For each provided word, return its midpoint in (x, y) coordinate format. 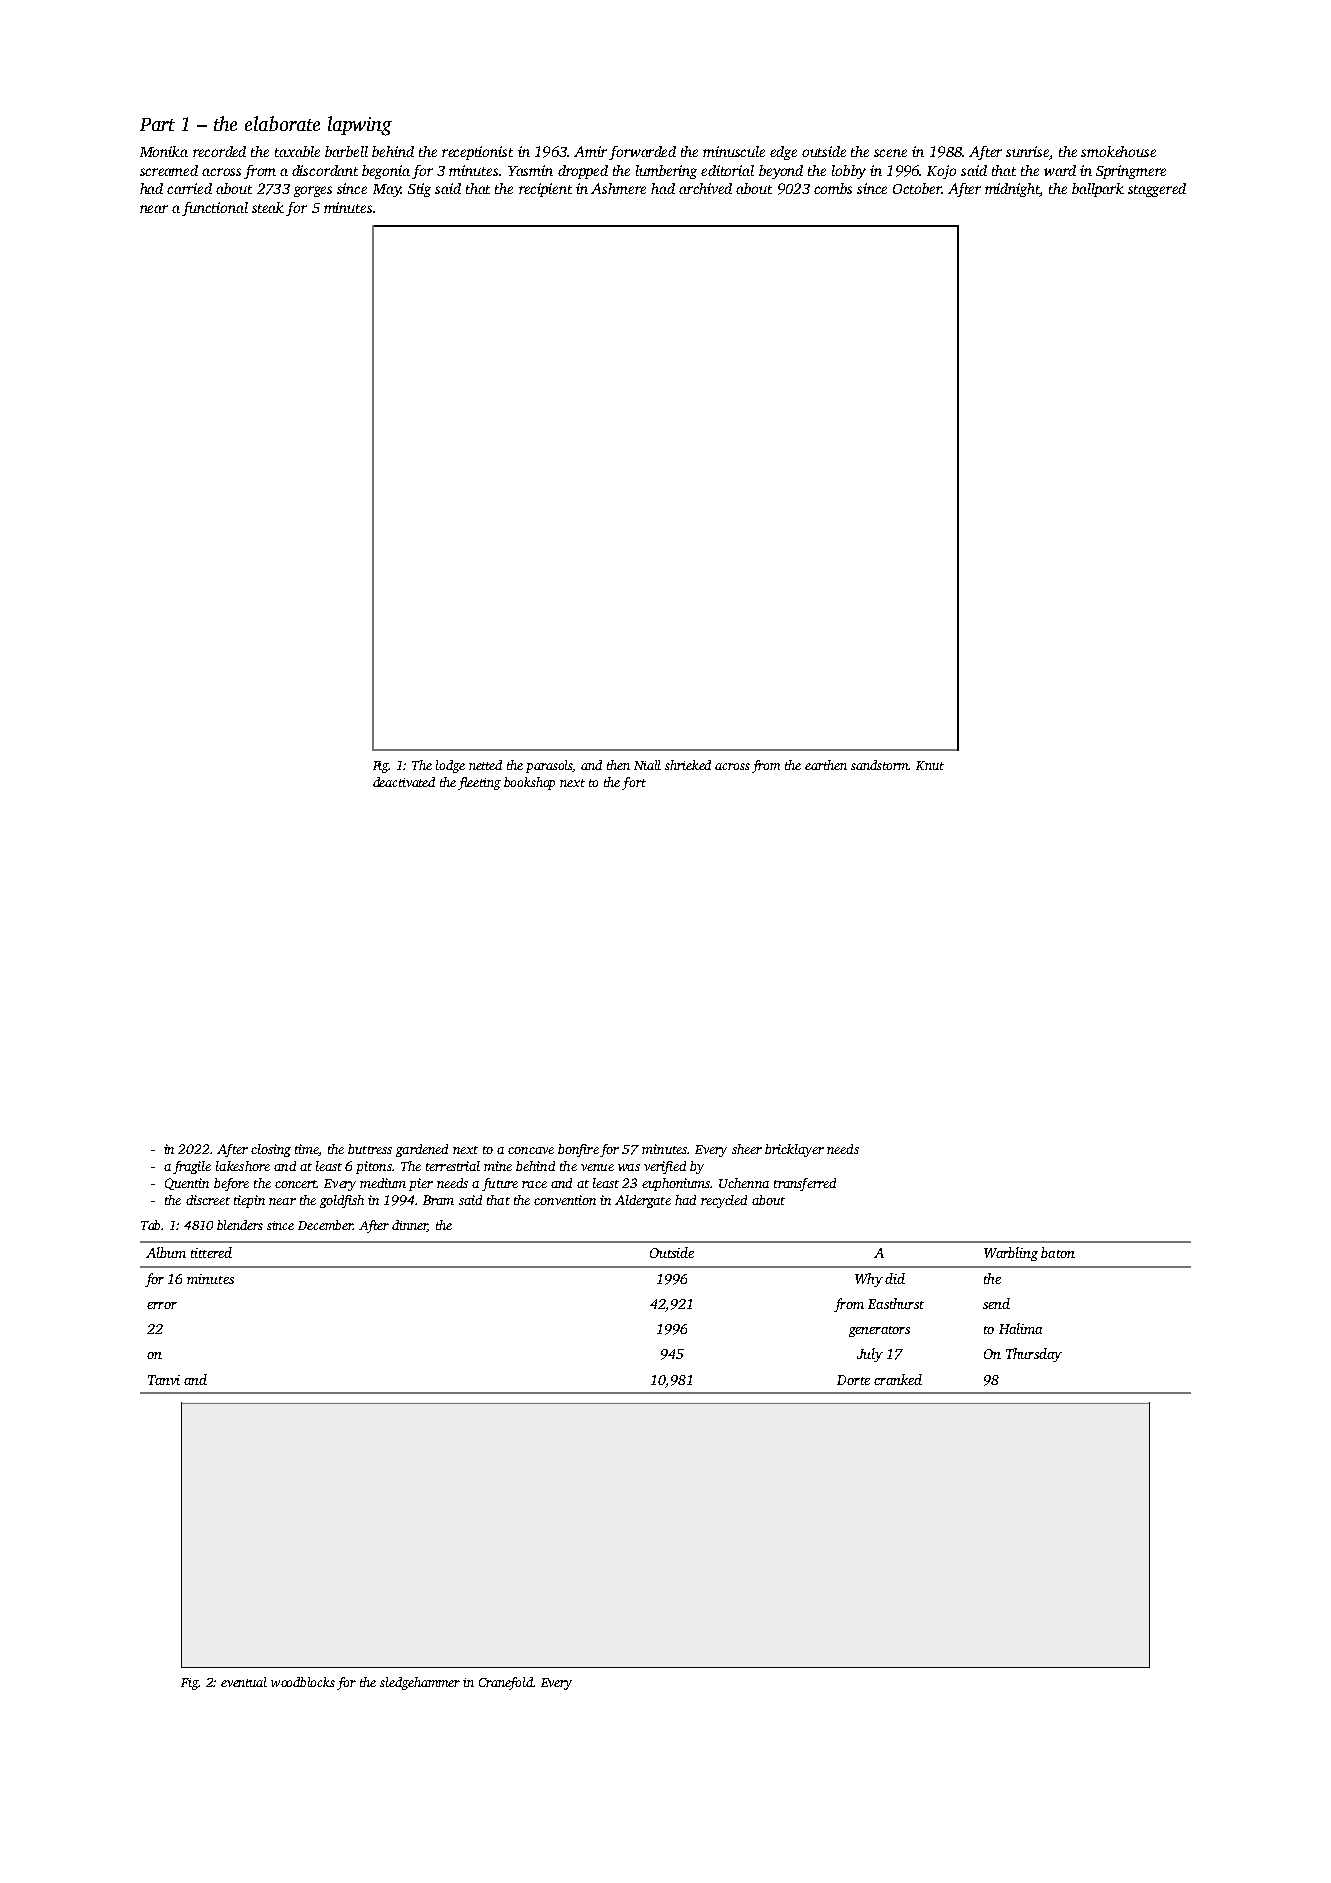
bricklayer (794, 1150)
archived (705, 188)
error (162, 1305)
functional (215, 209)
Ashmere (618, 188)
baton (1058, 1252)
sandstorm (879, 765)
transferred (805, 1184)
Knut (930, 765)
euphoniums (676, 1184)
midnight (1012, 190)
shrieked (688, 765)
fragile (192, 1167)
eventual (244, 1682)
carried (189, 188)
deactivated (404, 782)
